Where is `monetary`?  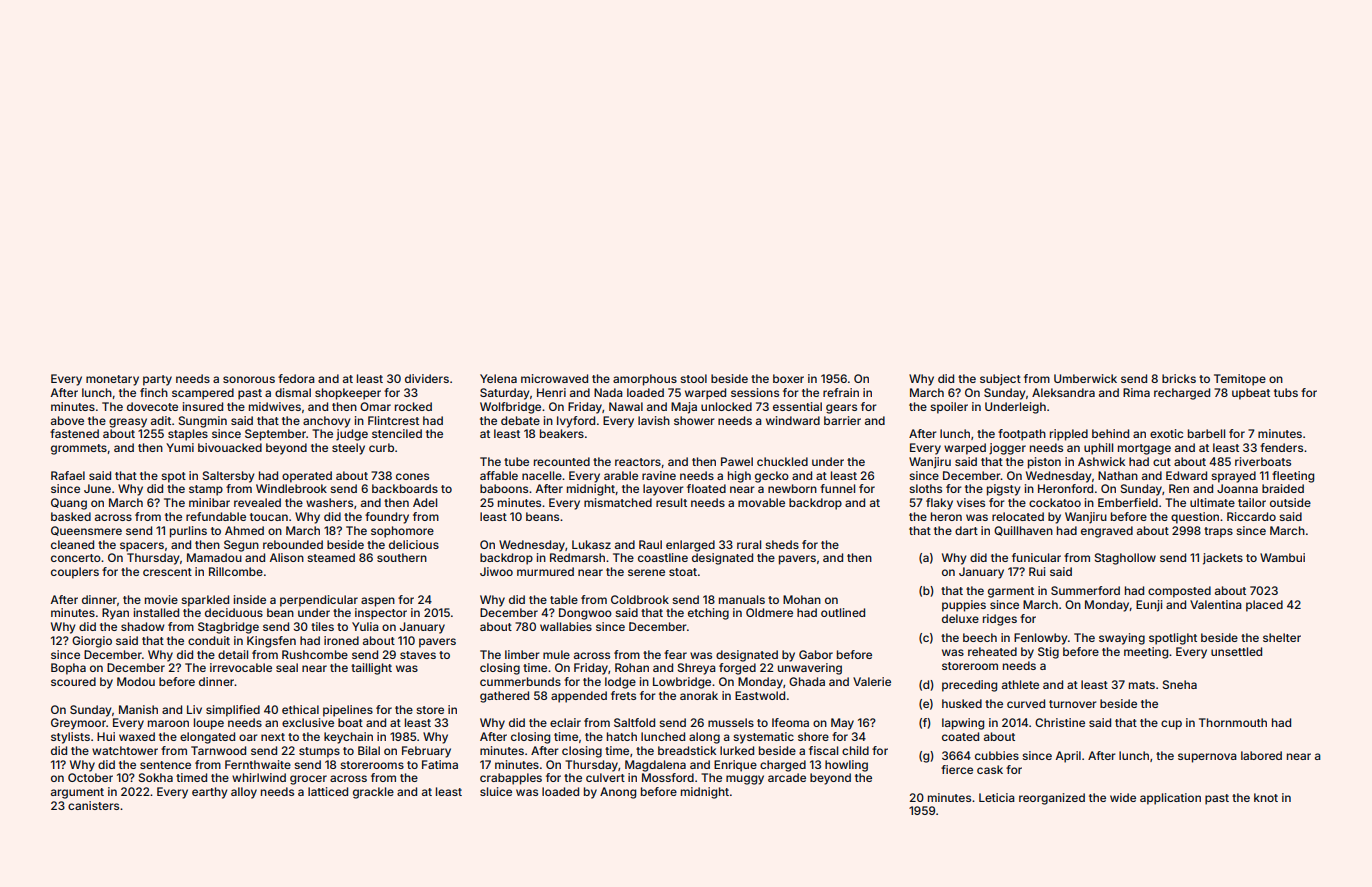
monetary is located at coordinates (112, 380).
